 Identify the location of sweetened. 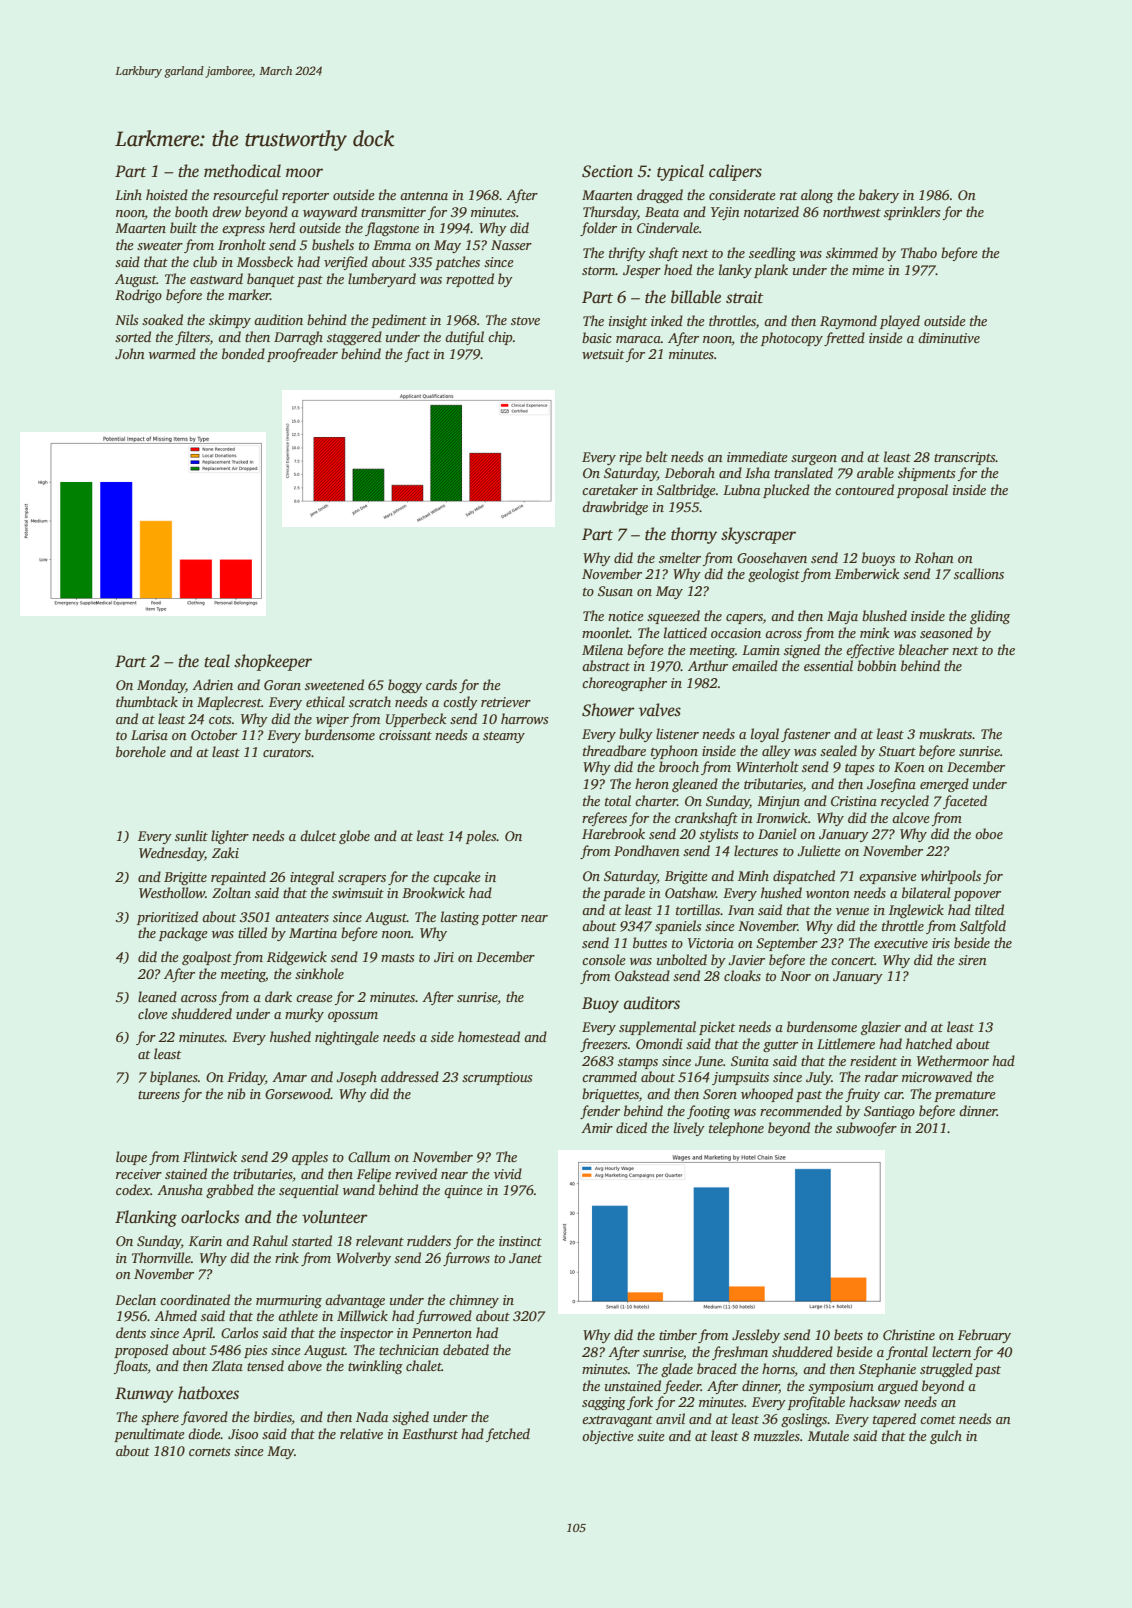
(334, 684).
